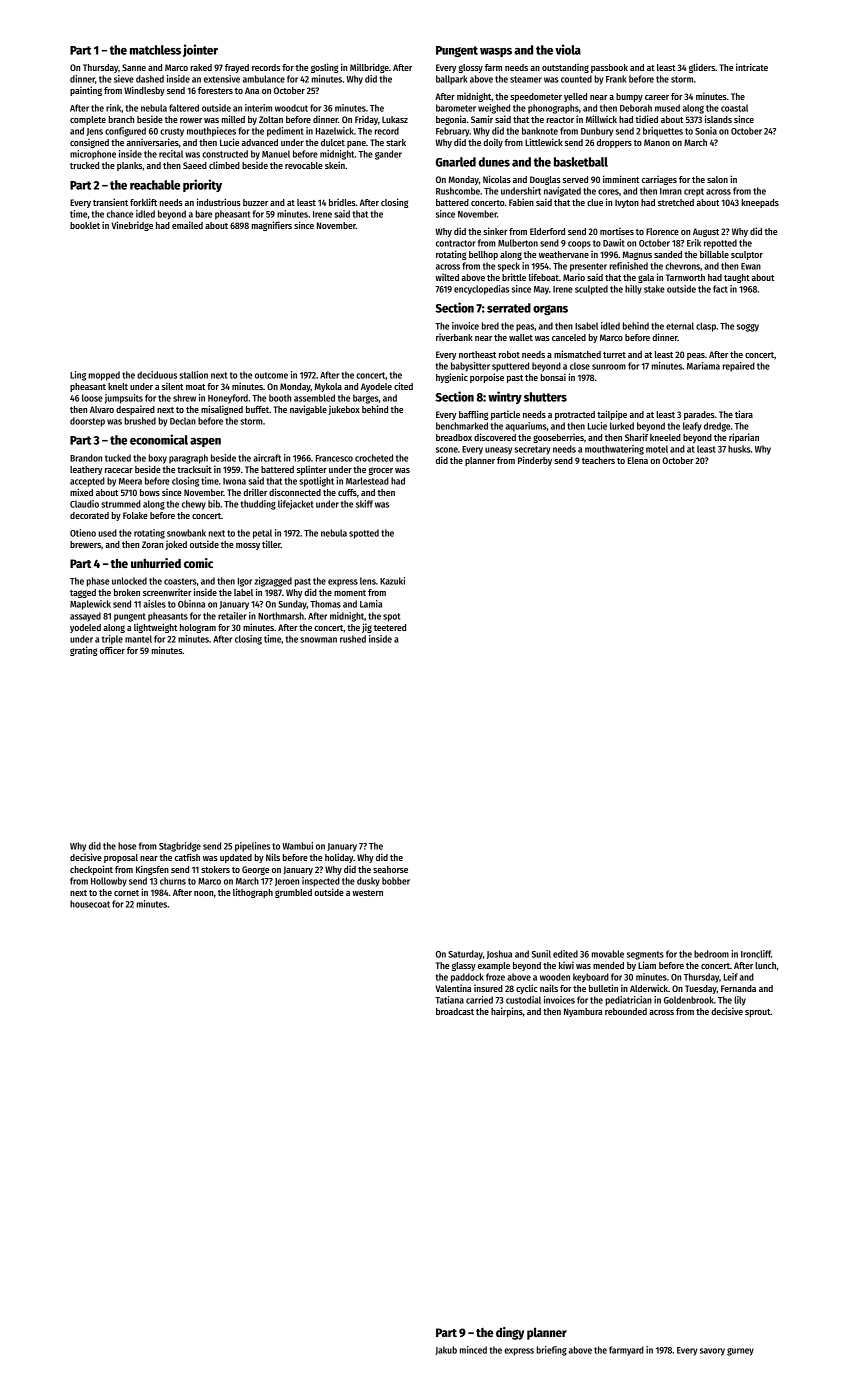  What do you see at coordinates (609, 367) in the page?
I see `sunroom` at bounding box center [609, 367].
